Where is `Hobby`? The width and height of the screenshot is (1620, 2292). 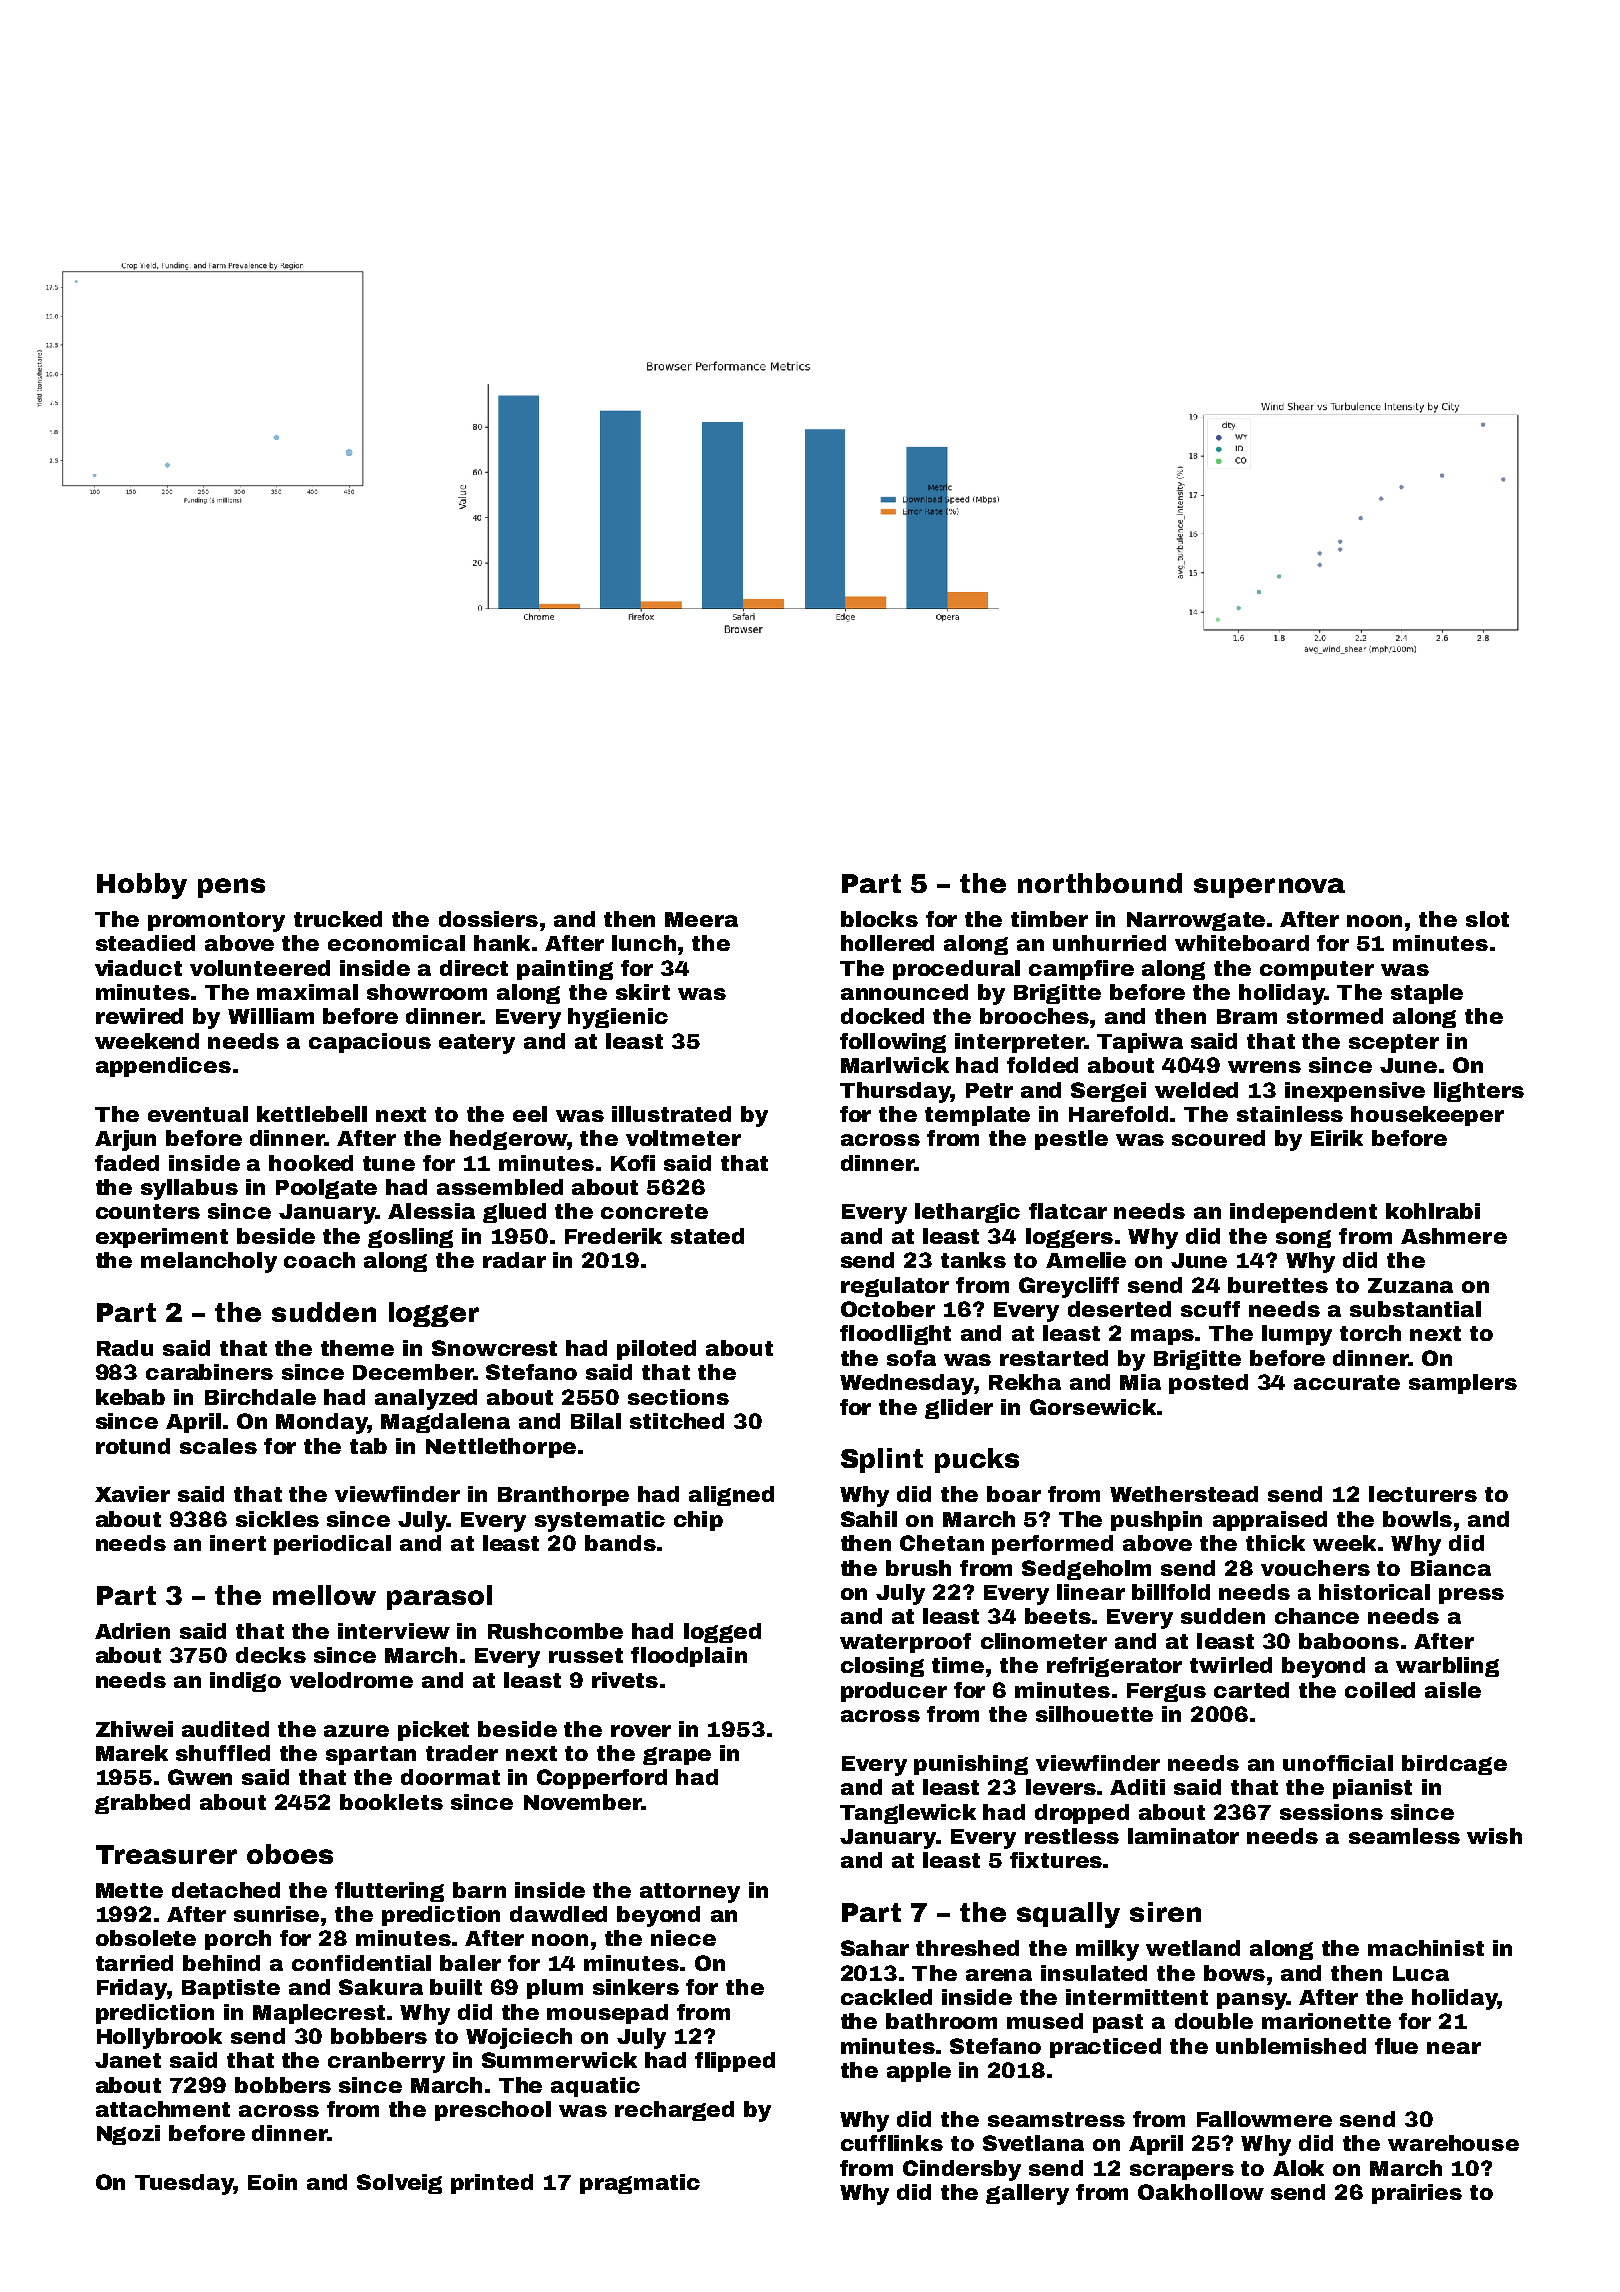
Hobby is located at coordinates (142, 886).
